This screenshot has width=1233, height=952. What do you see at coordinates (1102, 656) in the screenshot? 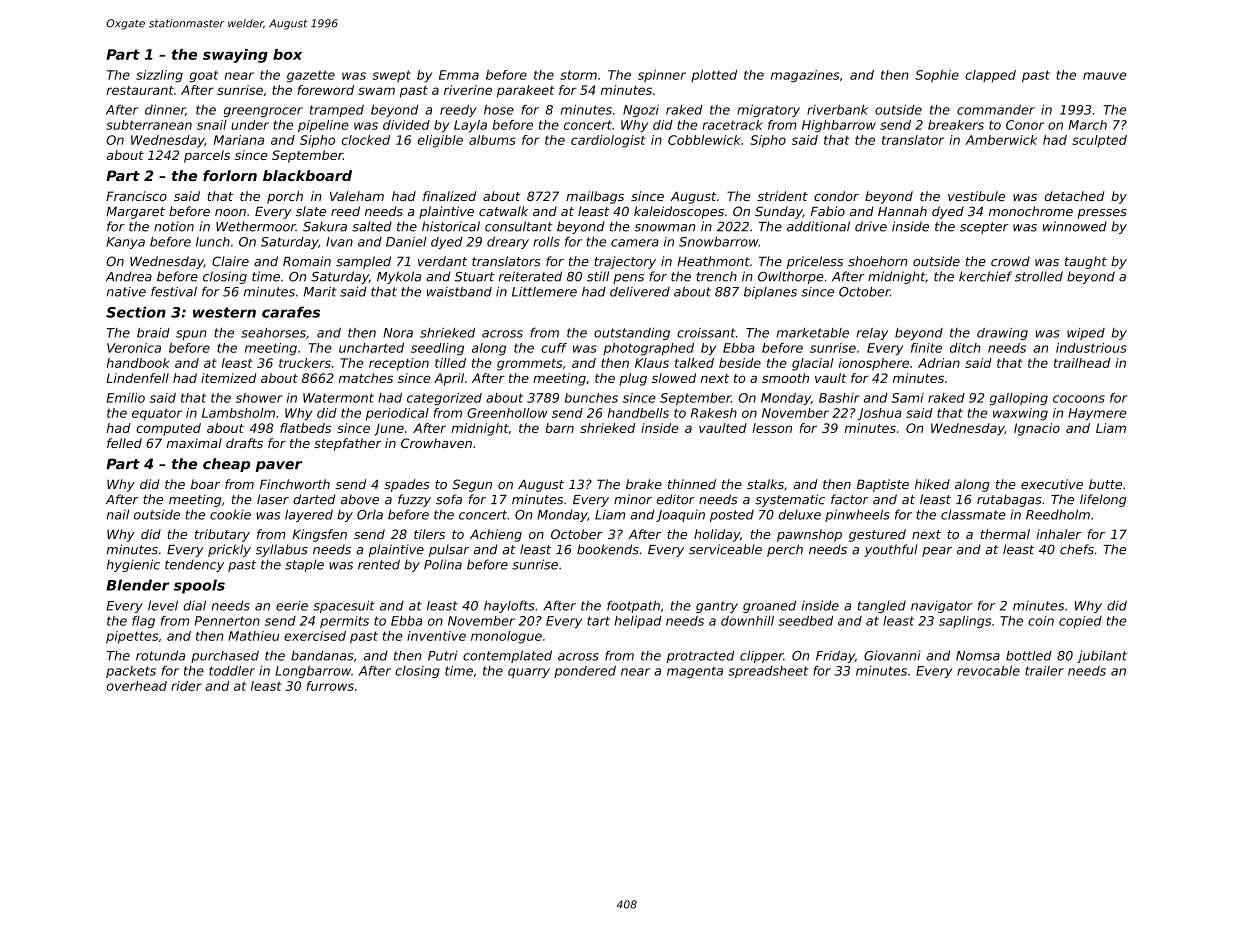
I see `jubilant` at bounding box center [1102, 656].
